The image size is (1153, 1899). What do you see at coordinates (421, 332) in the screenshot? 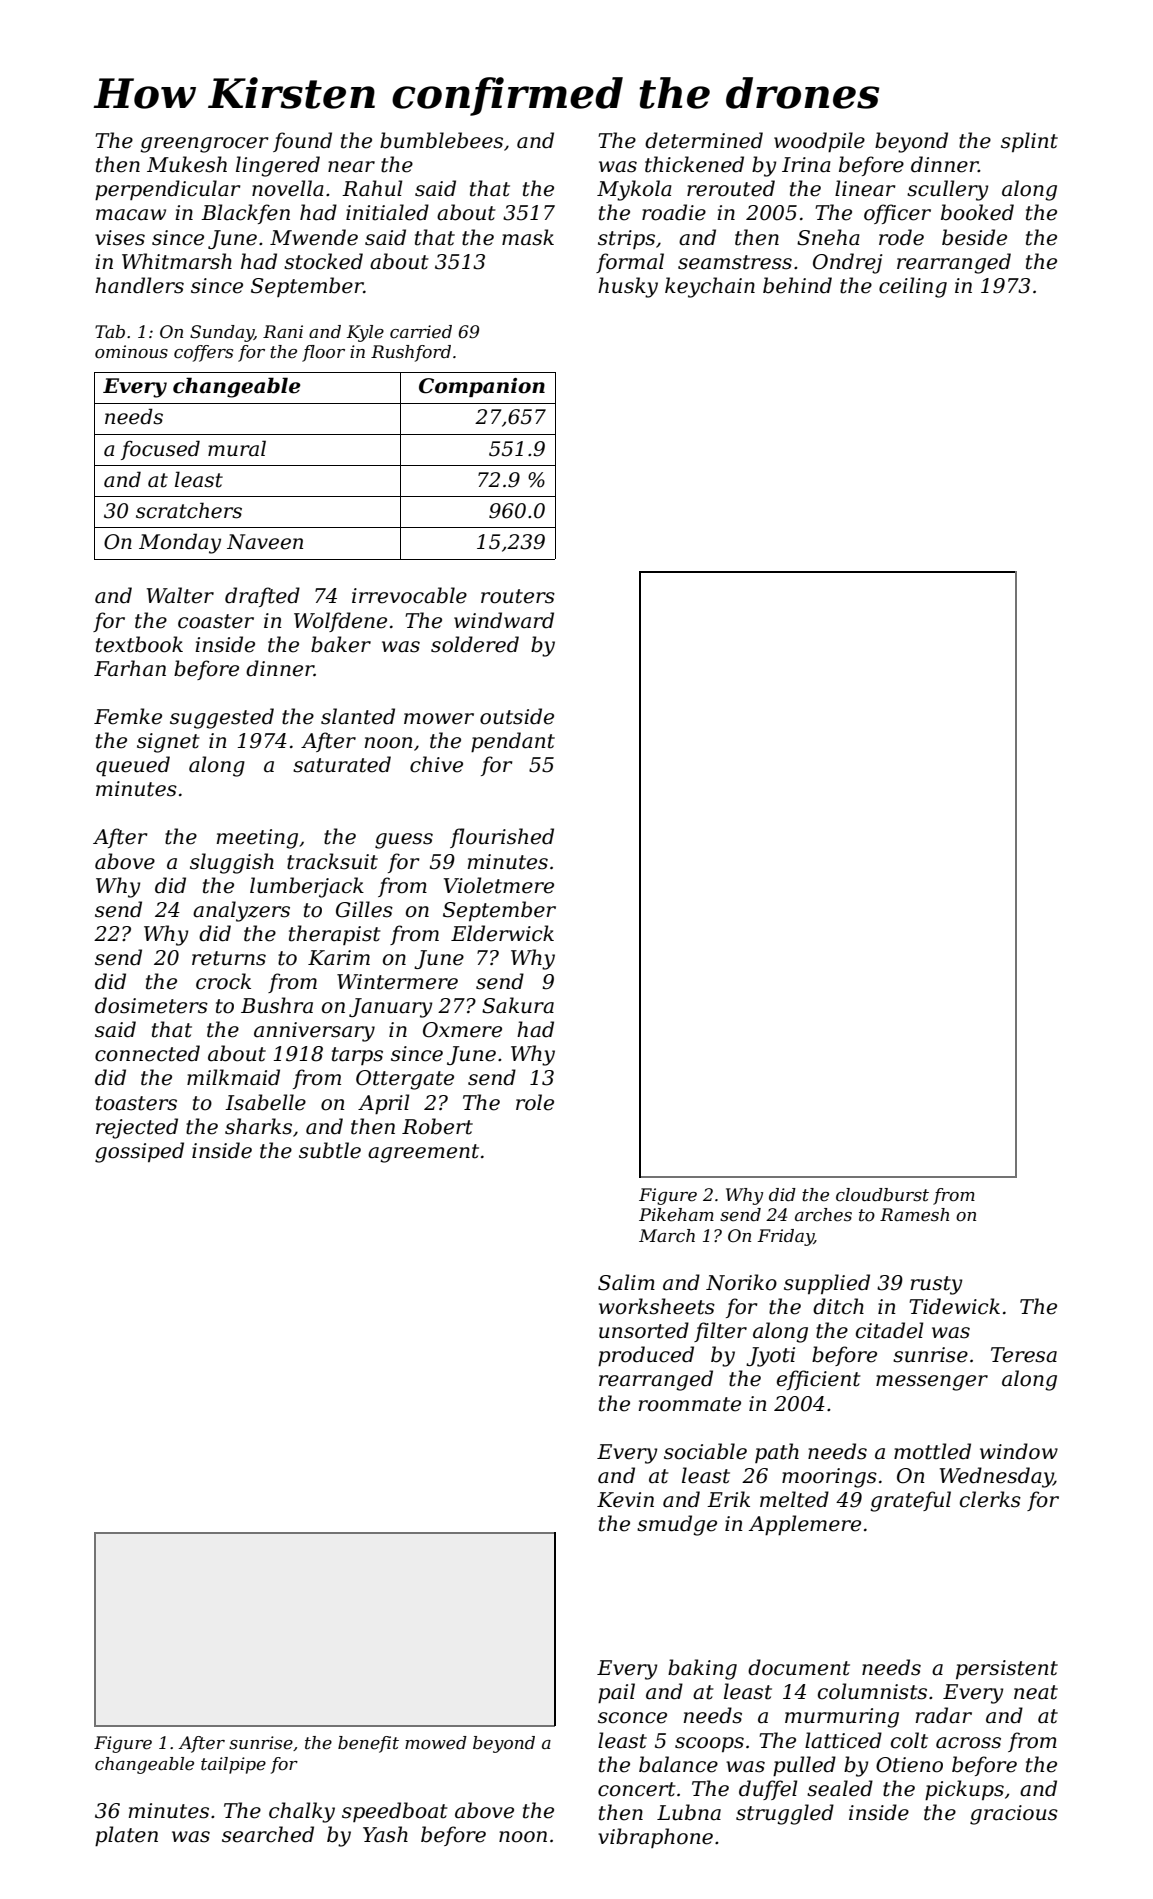
I see `carried` at bounding box center [421, 332].
